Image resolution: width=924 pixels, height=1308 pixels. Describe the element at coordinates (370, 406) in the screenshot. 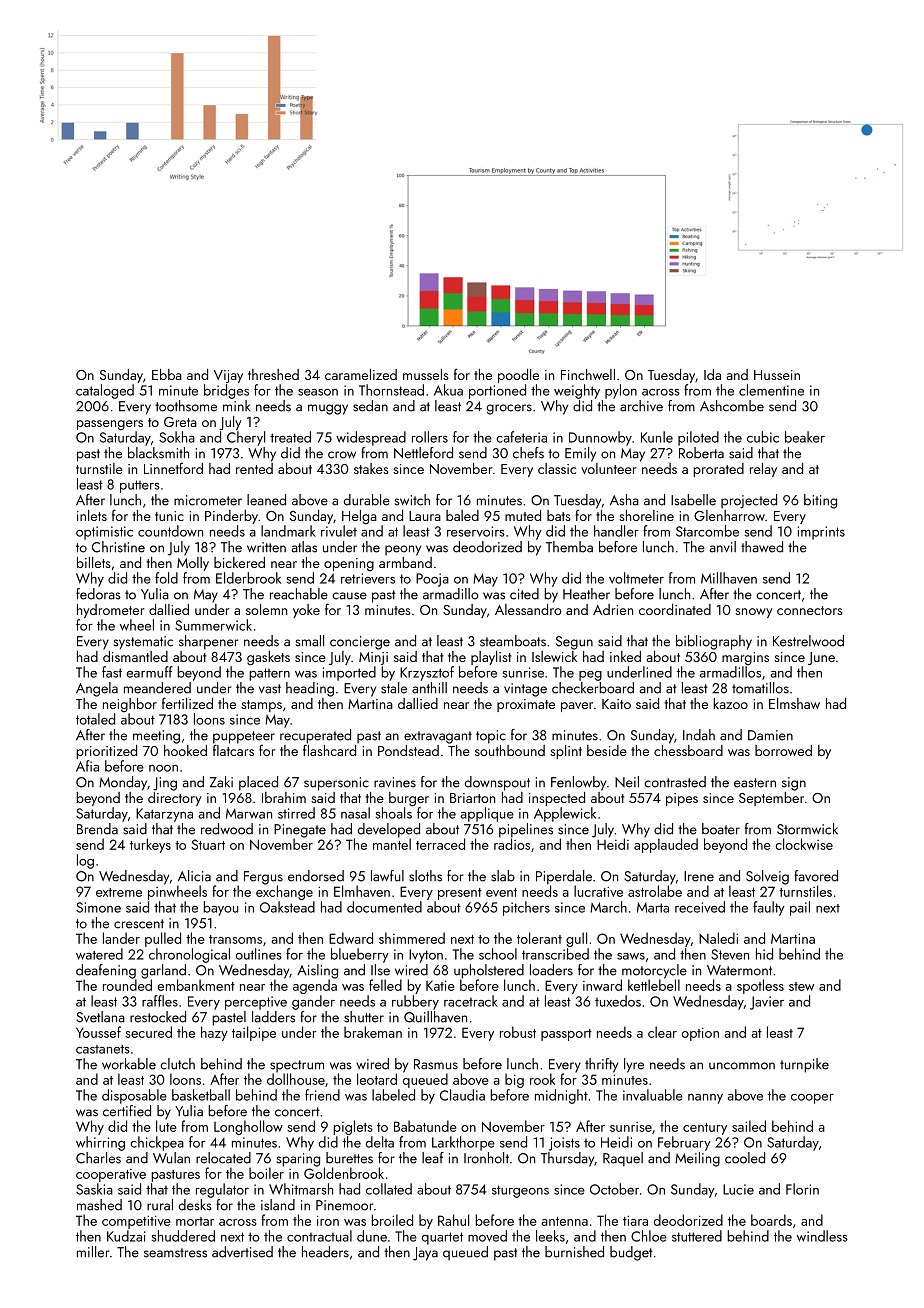

I see `sedan` at that location.
